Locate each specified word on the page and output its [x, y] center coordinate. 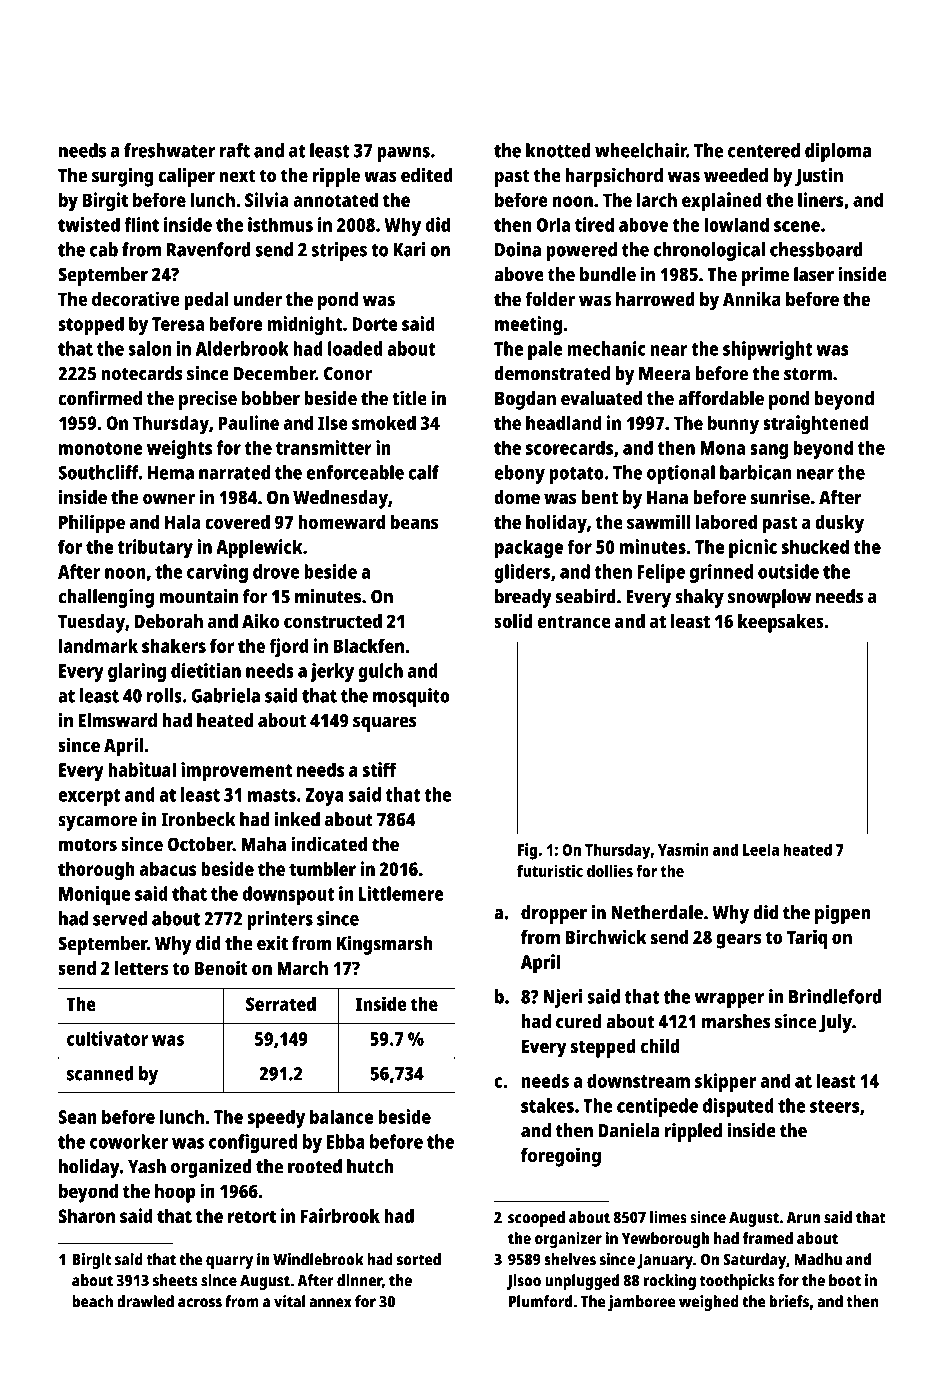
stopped [91, 325]
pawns [403, 154]
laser [814, 274]
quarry [229, 1262]
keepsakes [781, 623]
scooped [536, 1219]
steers [835, 1106]
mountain [198, 596]
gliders [522, 573]
